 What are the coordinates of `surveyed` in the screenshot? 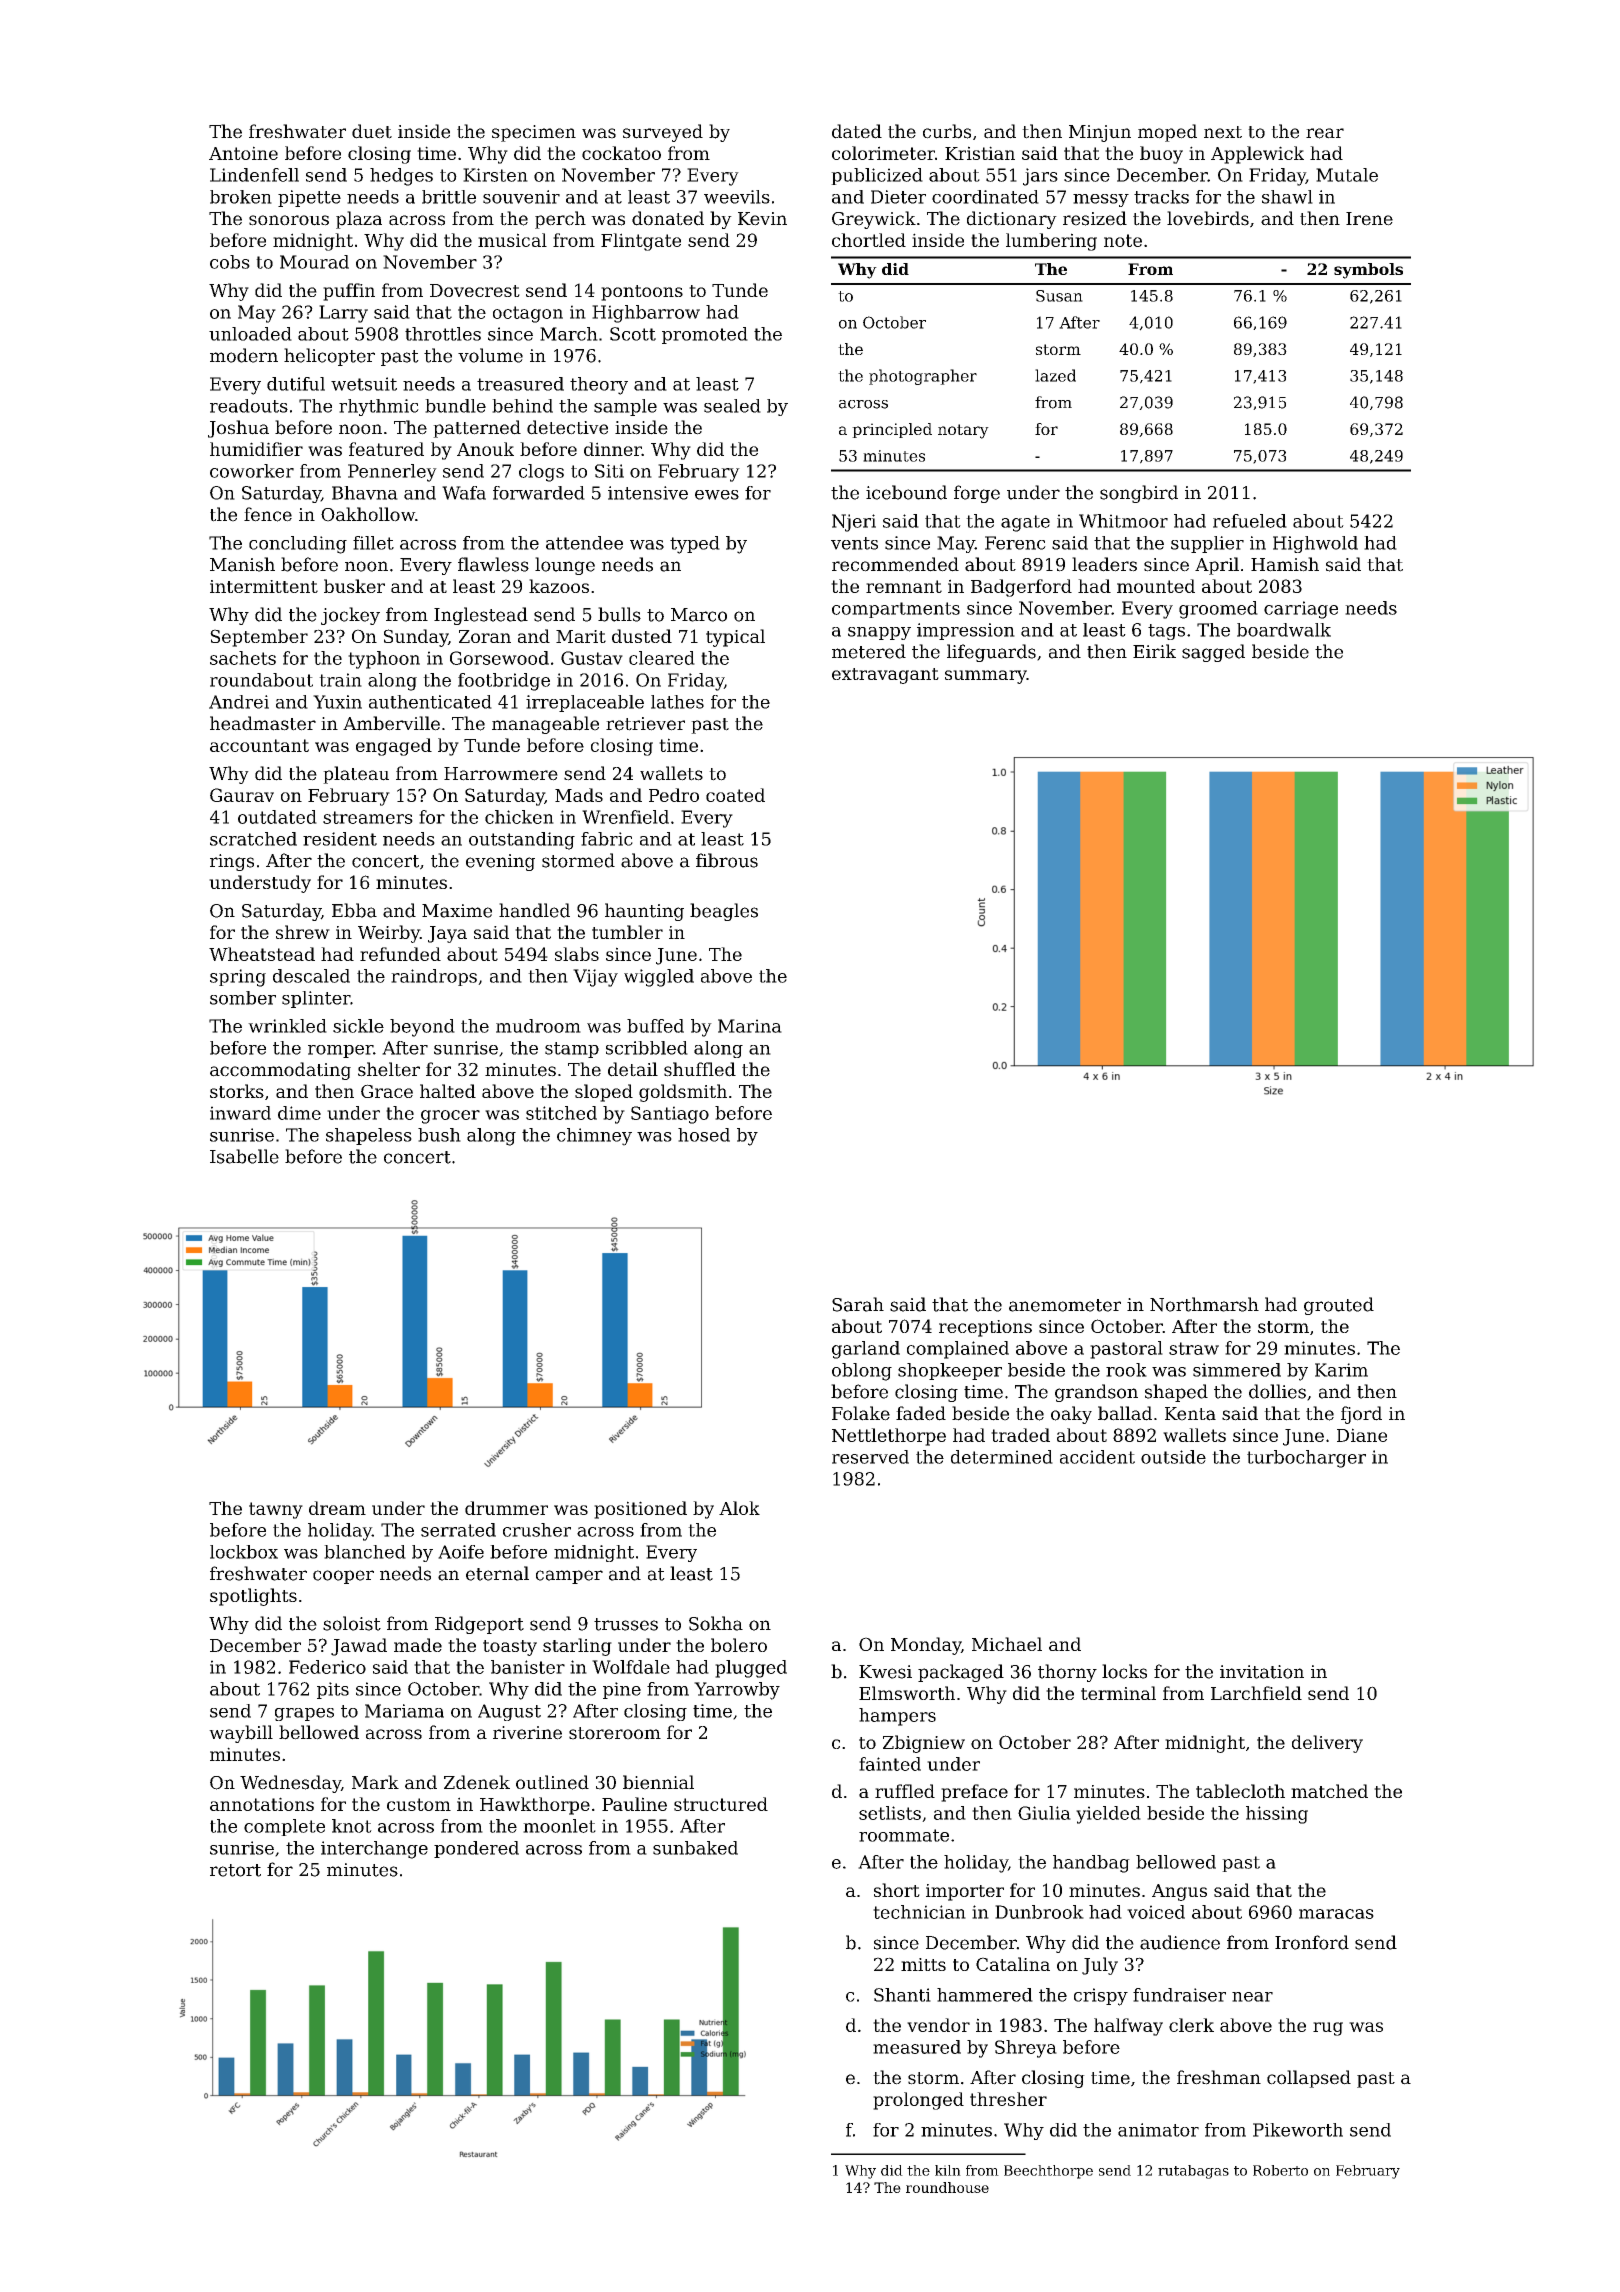 It's located at (663, 133).
